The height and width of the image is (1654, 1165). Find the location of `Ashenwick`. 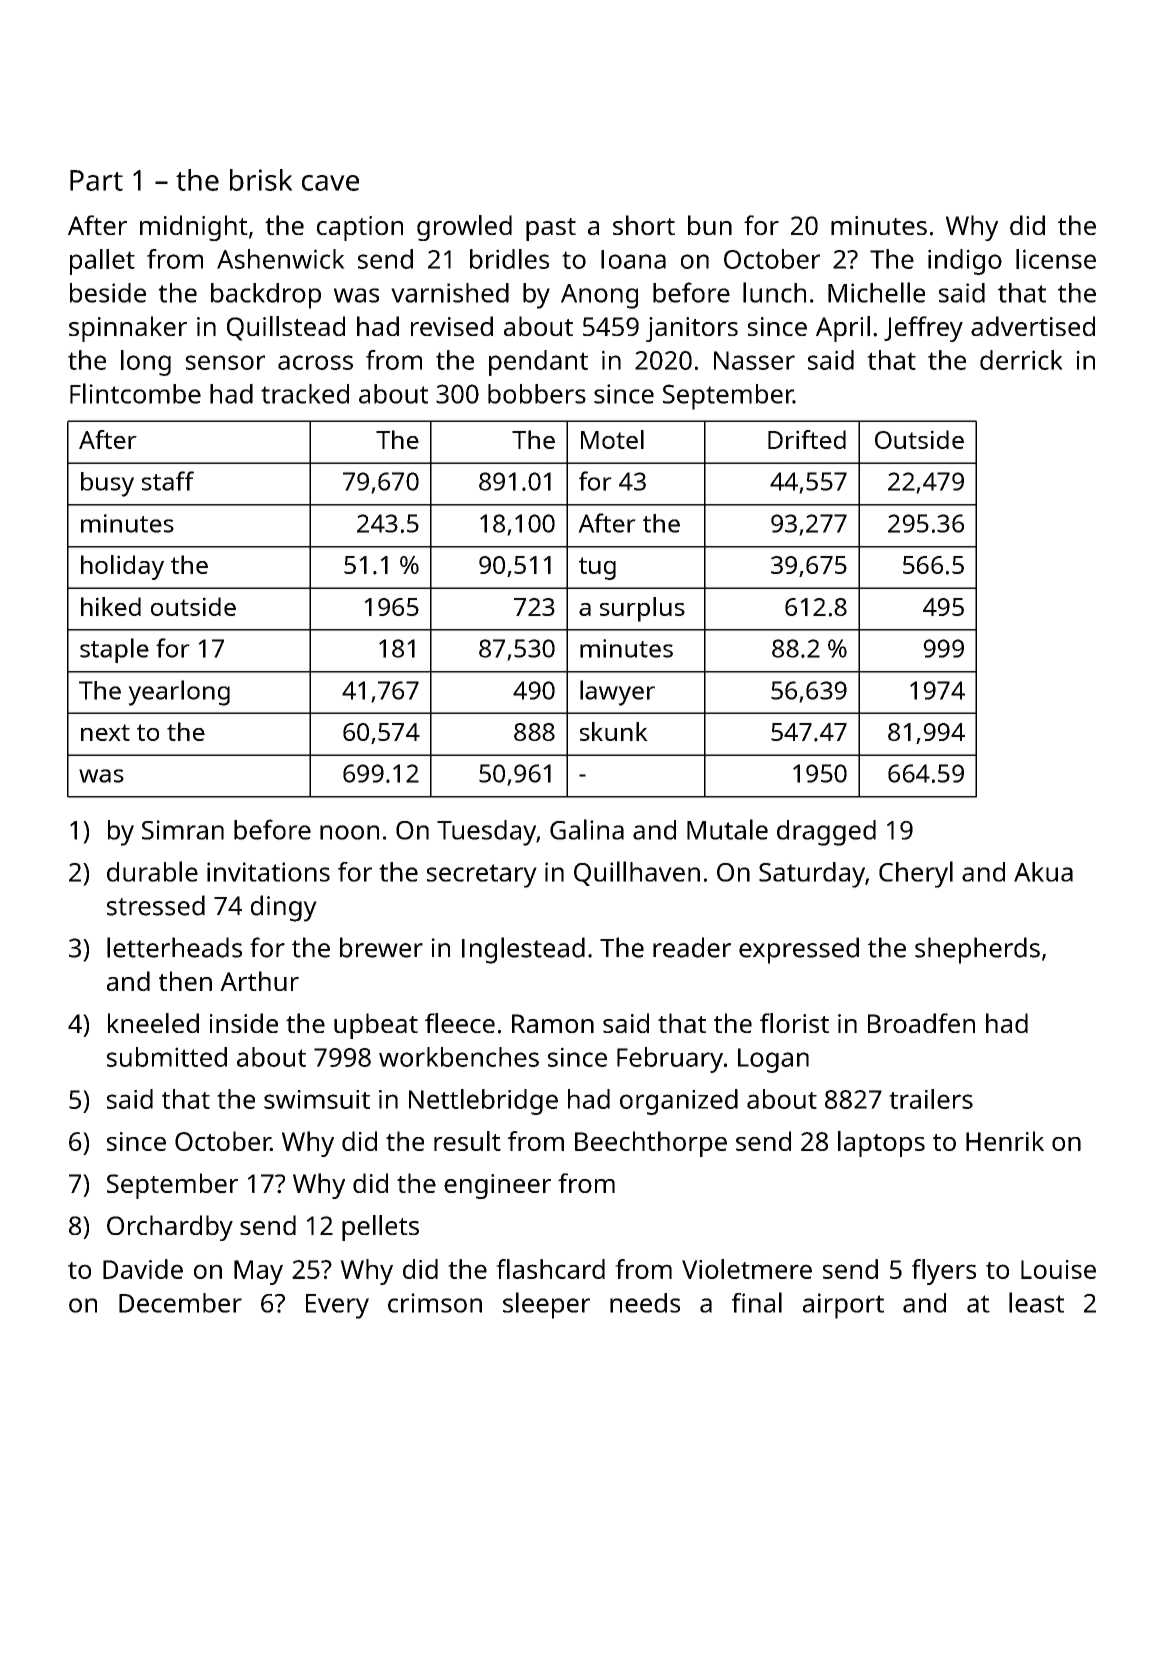

Ashenwick is located at coordinates (281, 259).
